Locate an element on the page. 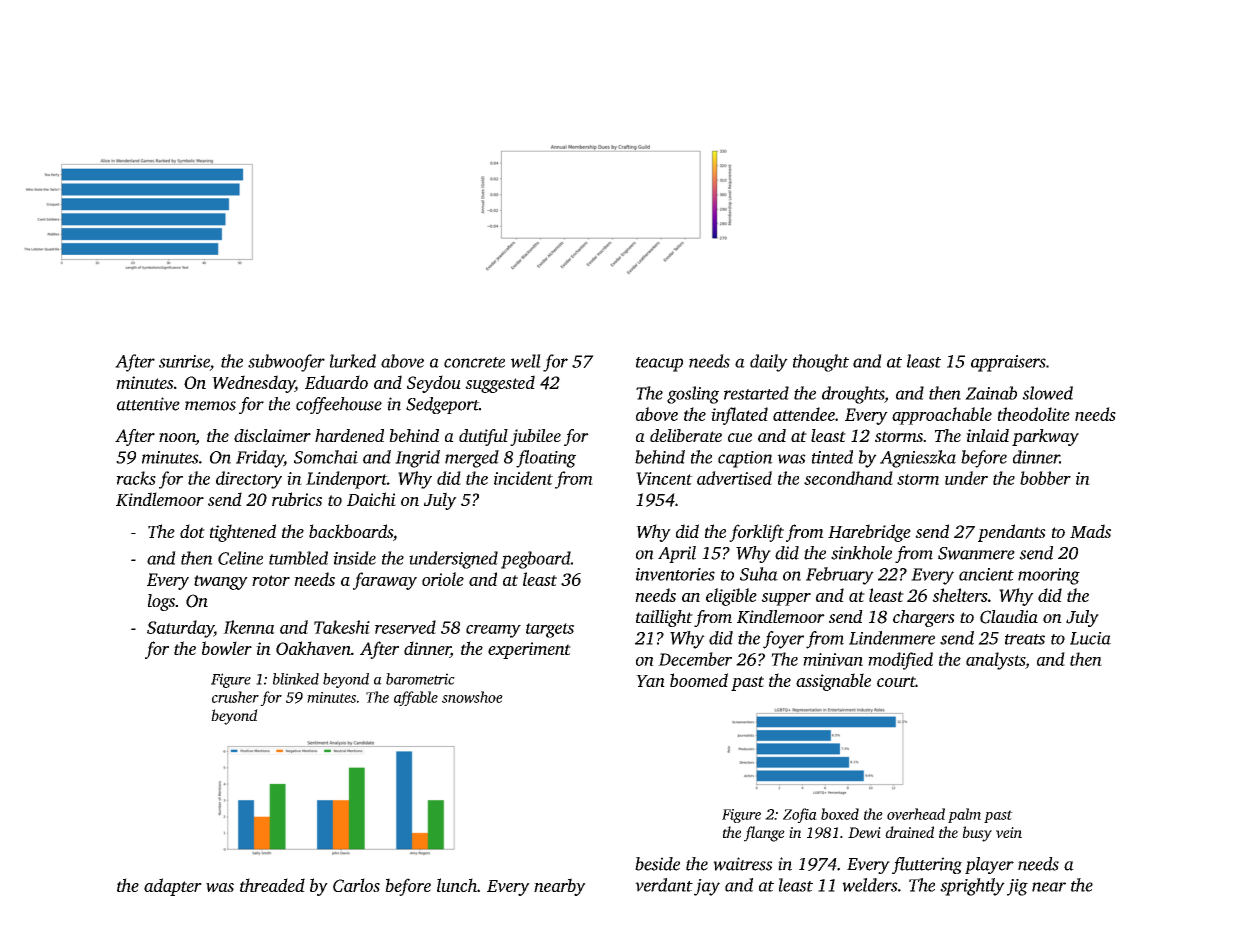 The height and width of the document is (952, 1233). welders is located at coordinates (870, 885).
